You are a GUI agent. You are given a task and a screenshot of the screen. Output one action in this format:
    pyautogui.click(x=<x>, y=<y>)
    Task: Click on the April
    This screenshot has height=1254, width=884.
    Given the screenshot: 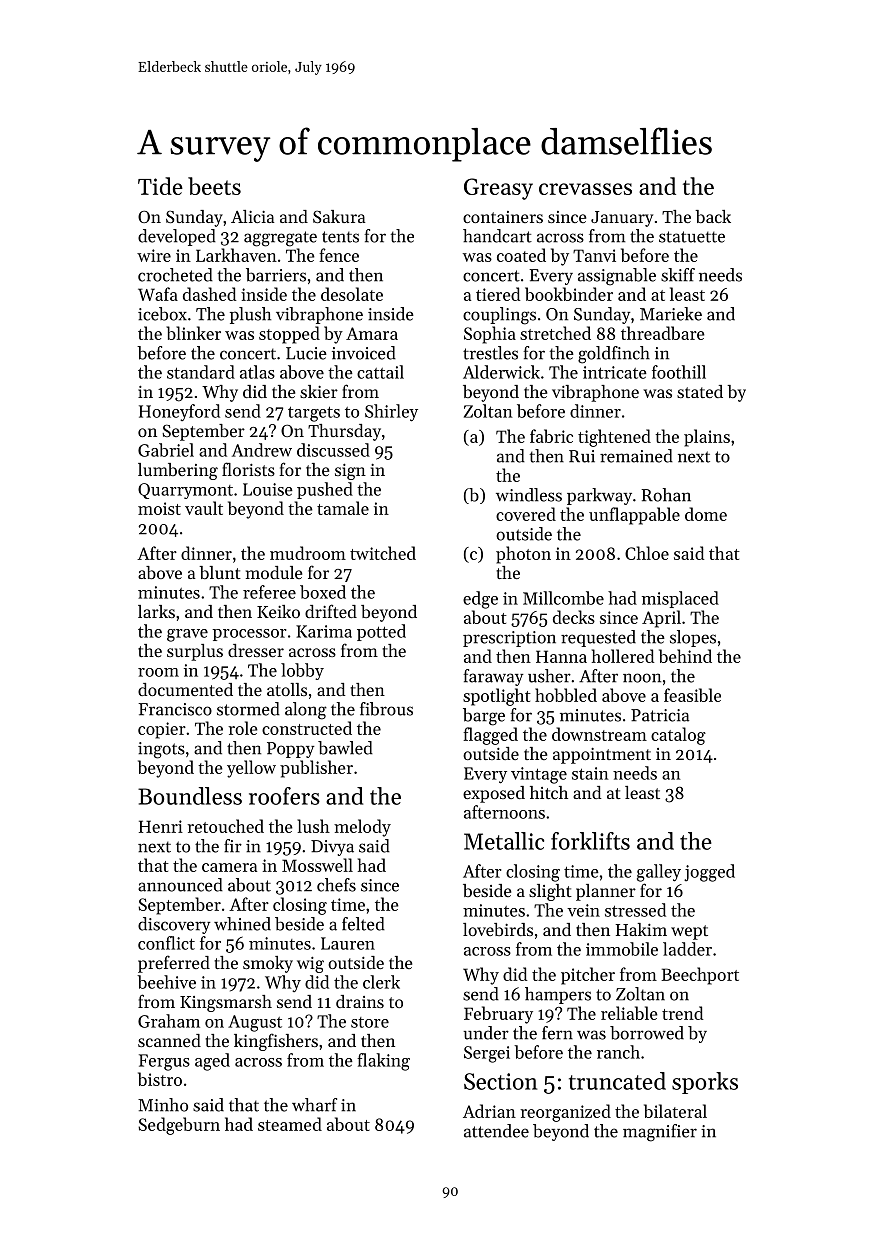 What is the action you would take?
    pyautogui.click(x=661, y=619)
